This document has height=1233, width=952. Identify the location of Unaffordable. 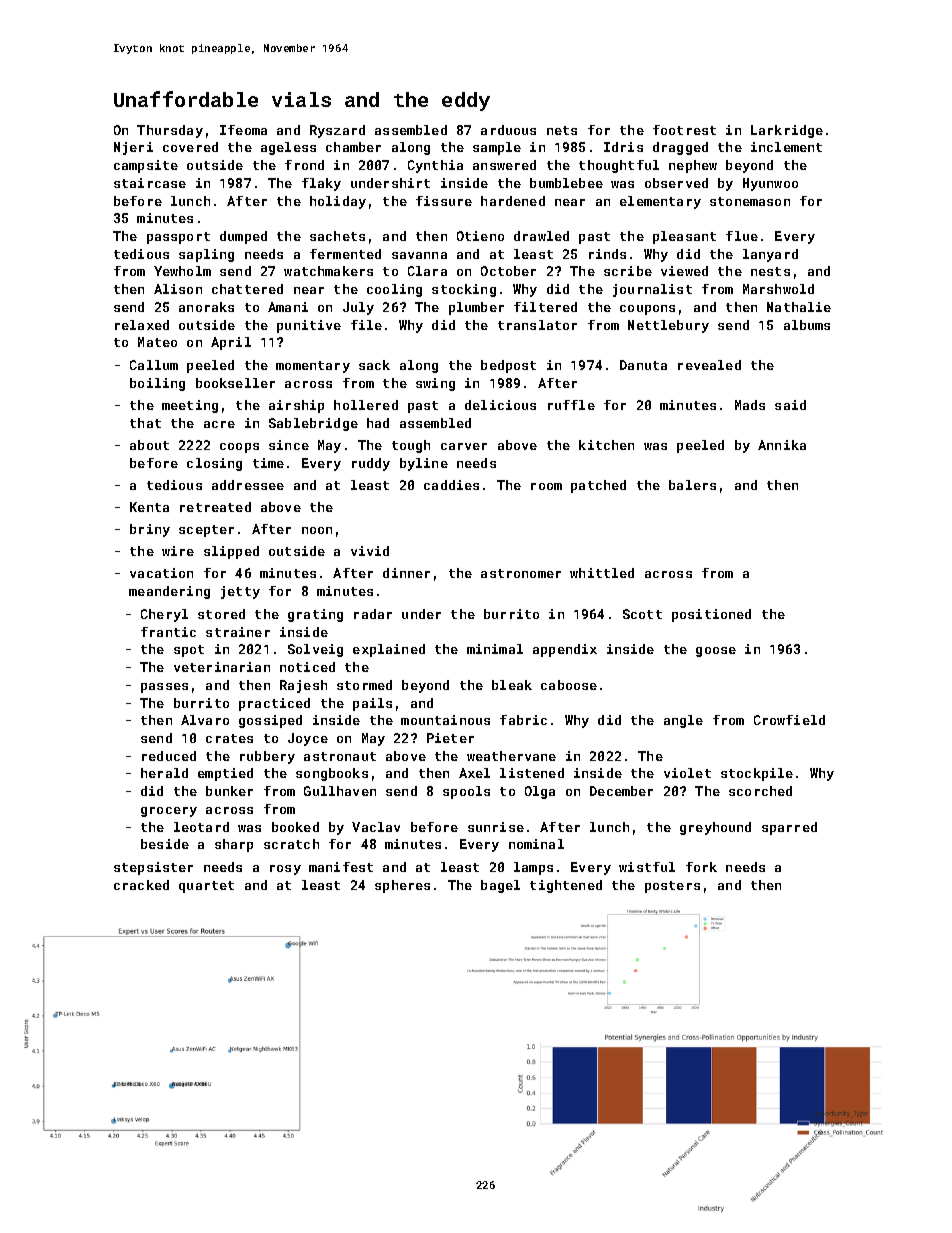
(186, 99).
